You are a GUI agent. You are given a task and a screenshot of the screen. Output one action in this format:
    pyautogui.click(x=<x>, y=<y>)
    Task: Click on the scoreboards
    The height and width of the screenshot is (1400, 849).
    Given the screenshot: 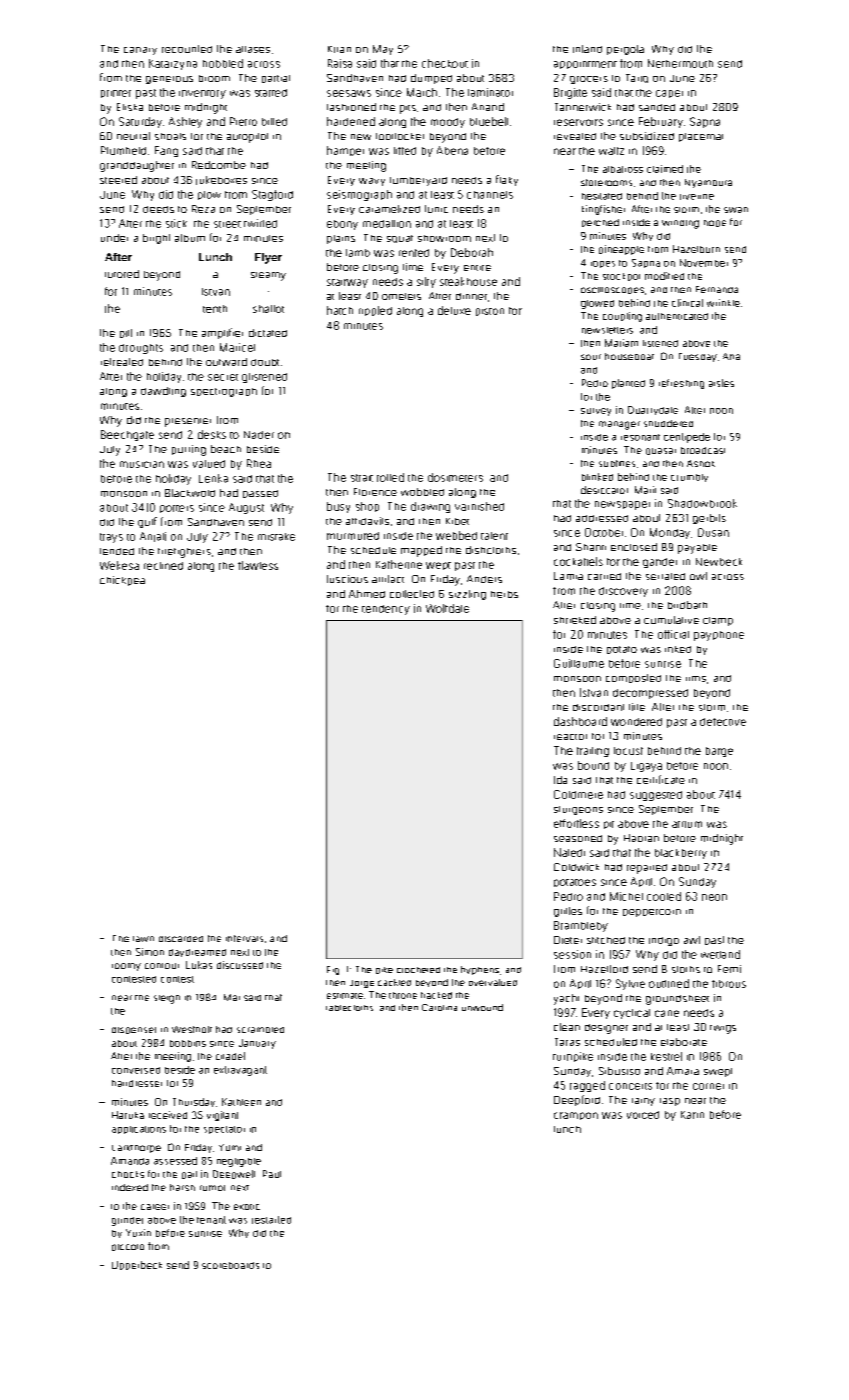 What is the action you would take?
    pyautogui.click(x=230, y=1265)
